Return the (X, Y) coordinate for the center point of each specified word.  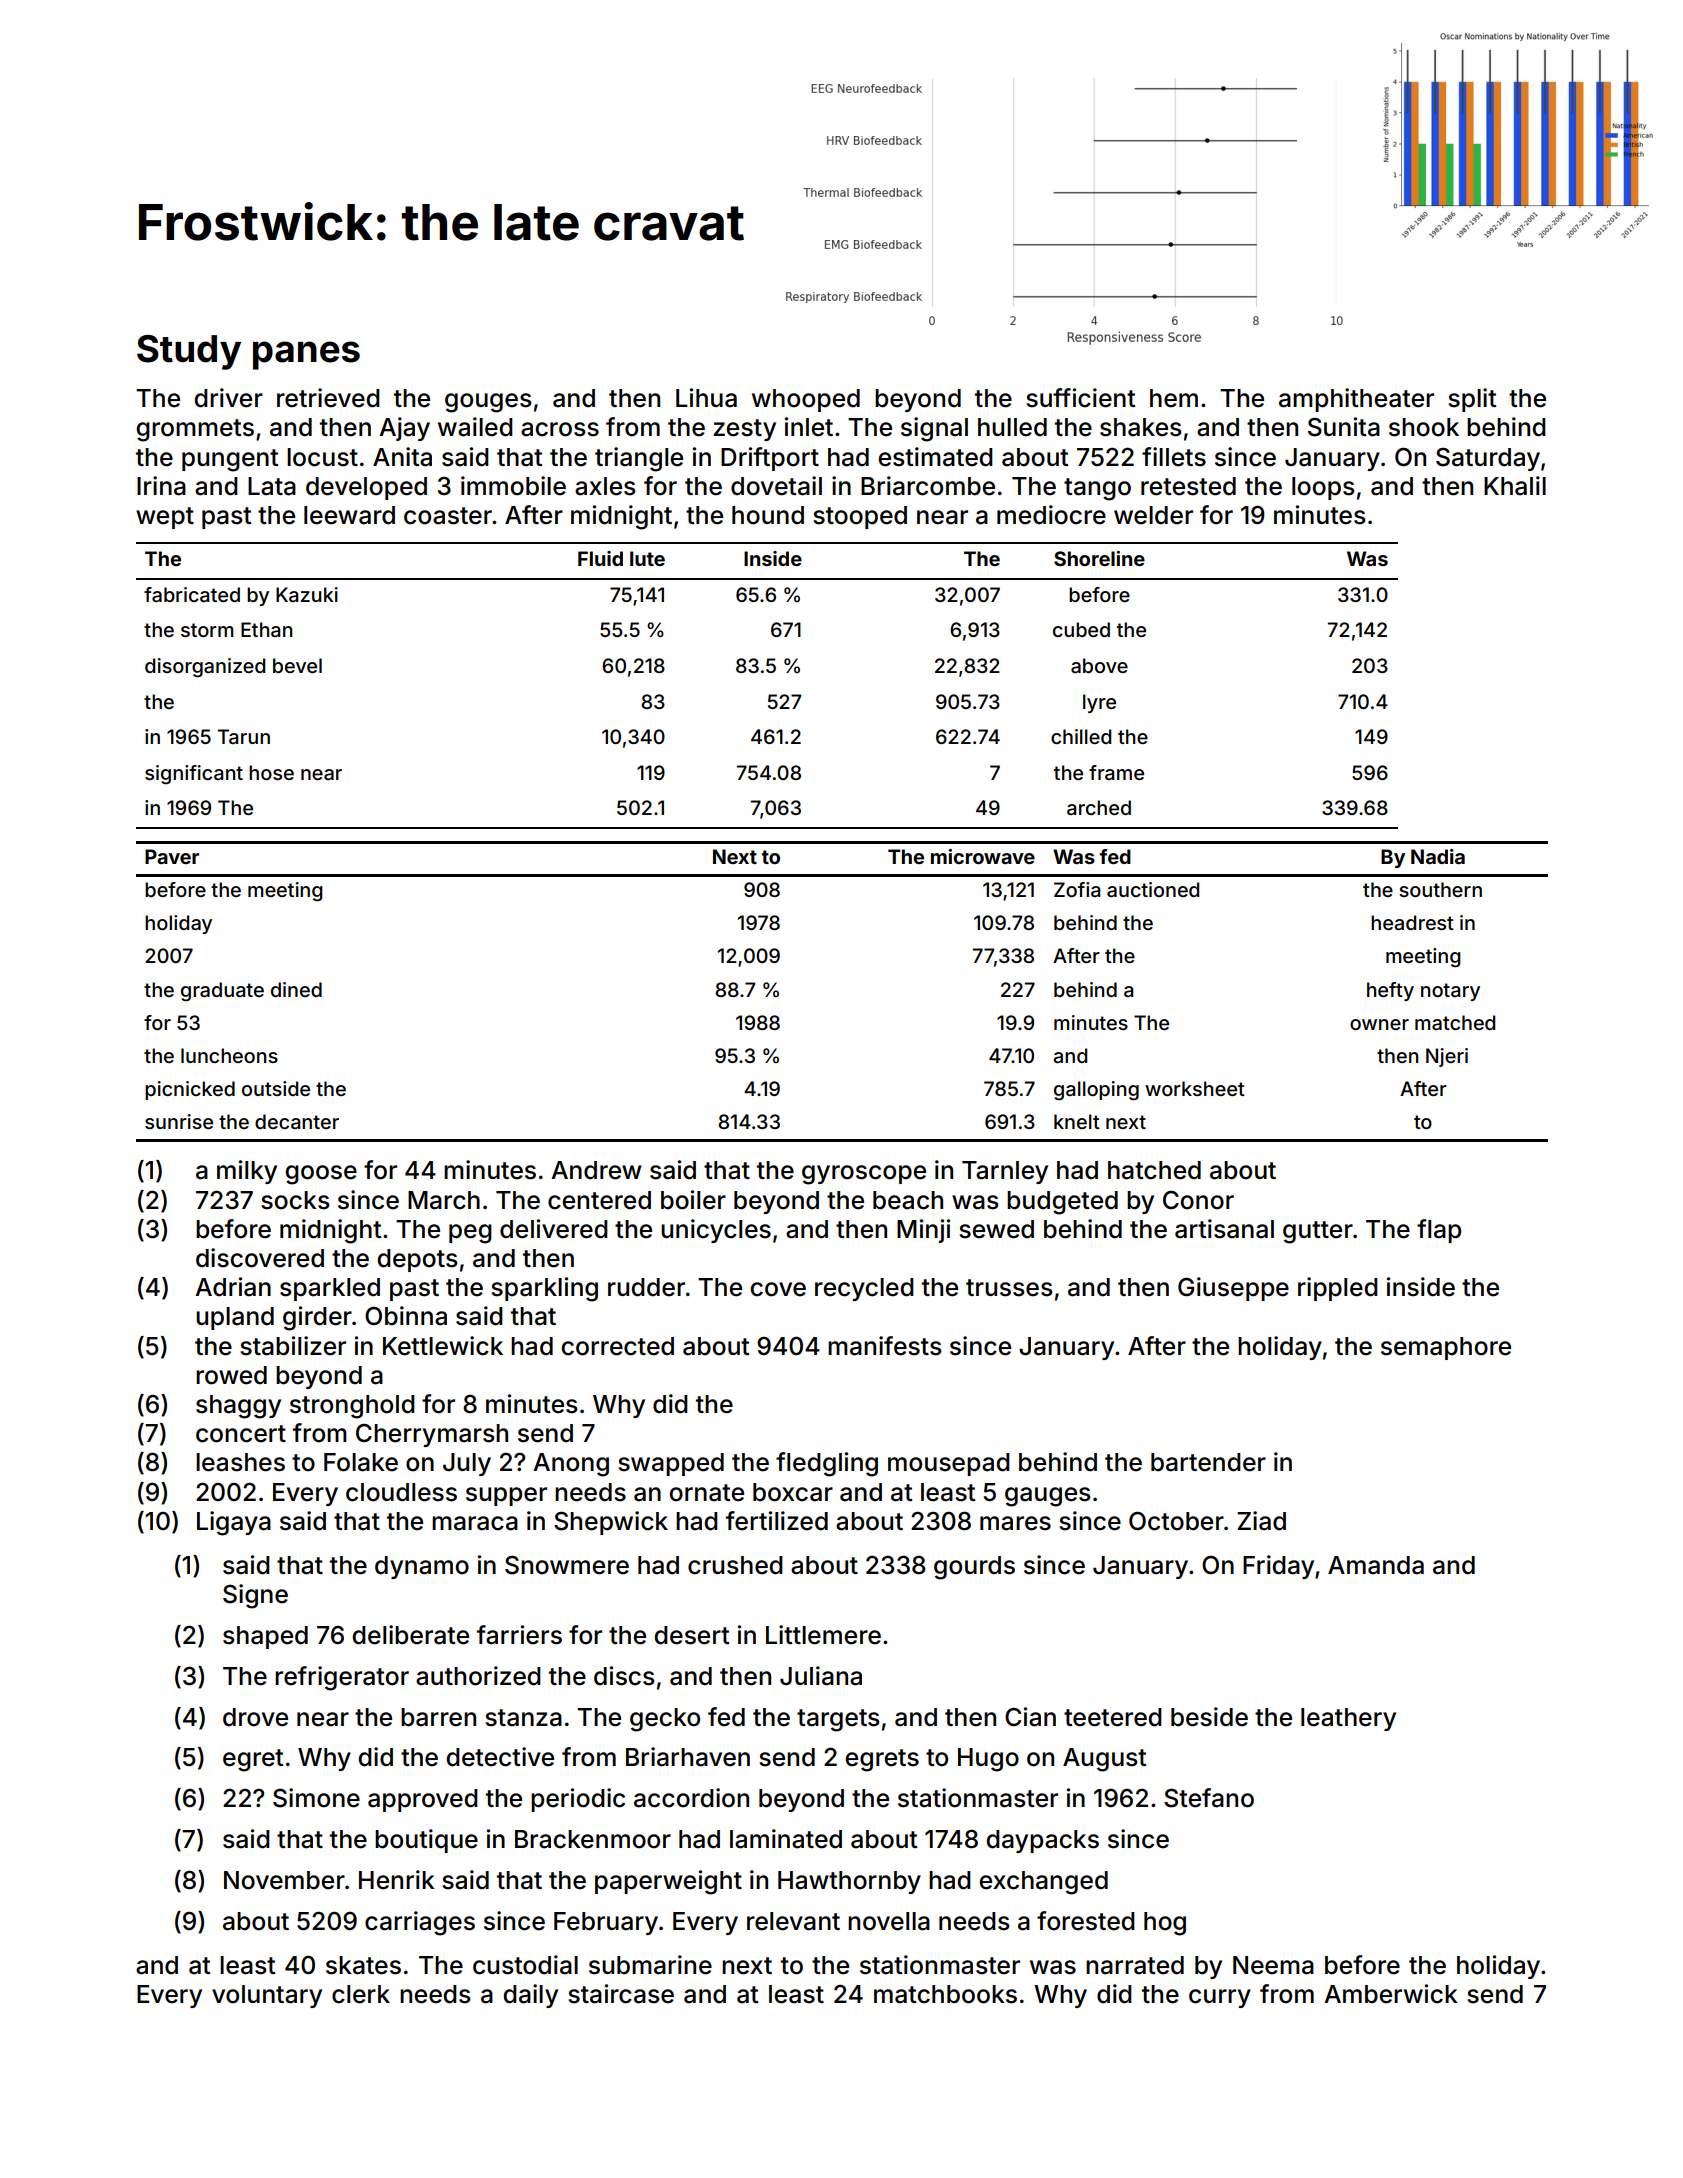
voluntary (267, 1996)
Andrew (596, 1170)
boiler (693, 1200)
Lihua (706, 398)
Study (189, 352)
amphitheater (1356, 400)
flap (1439, 1231)
